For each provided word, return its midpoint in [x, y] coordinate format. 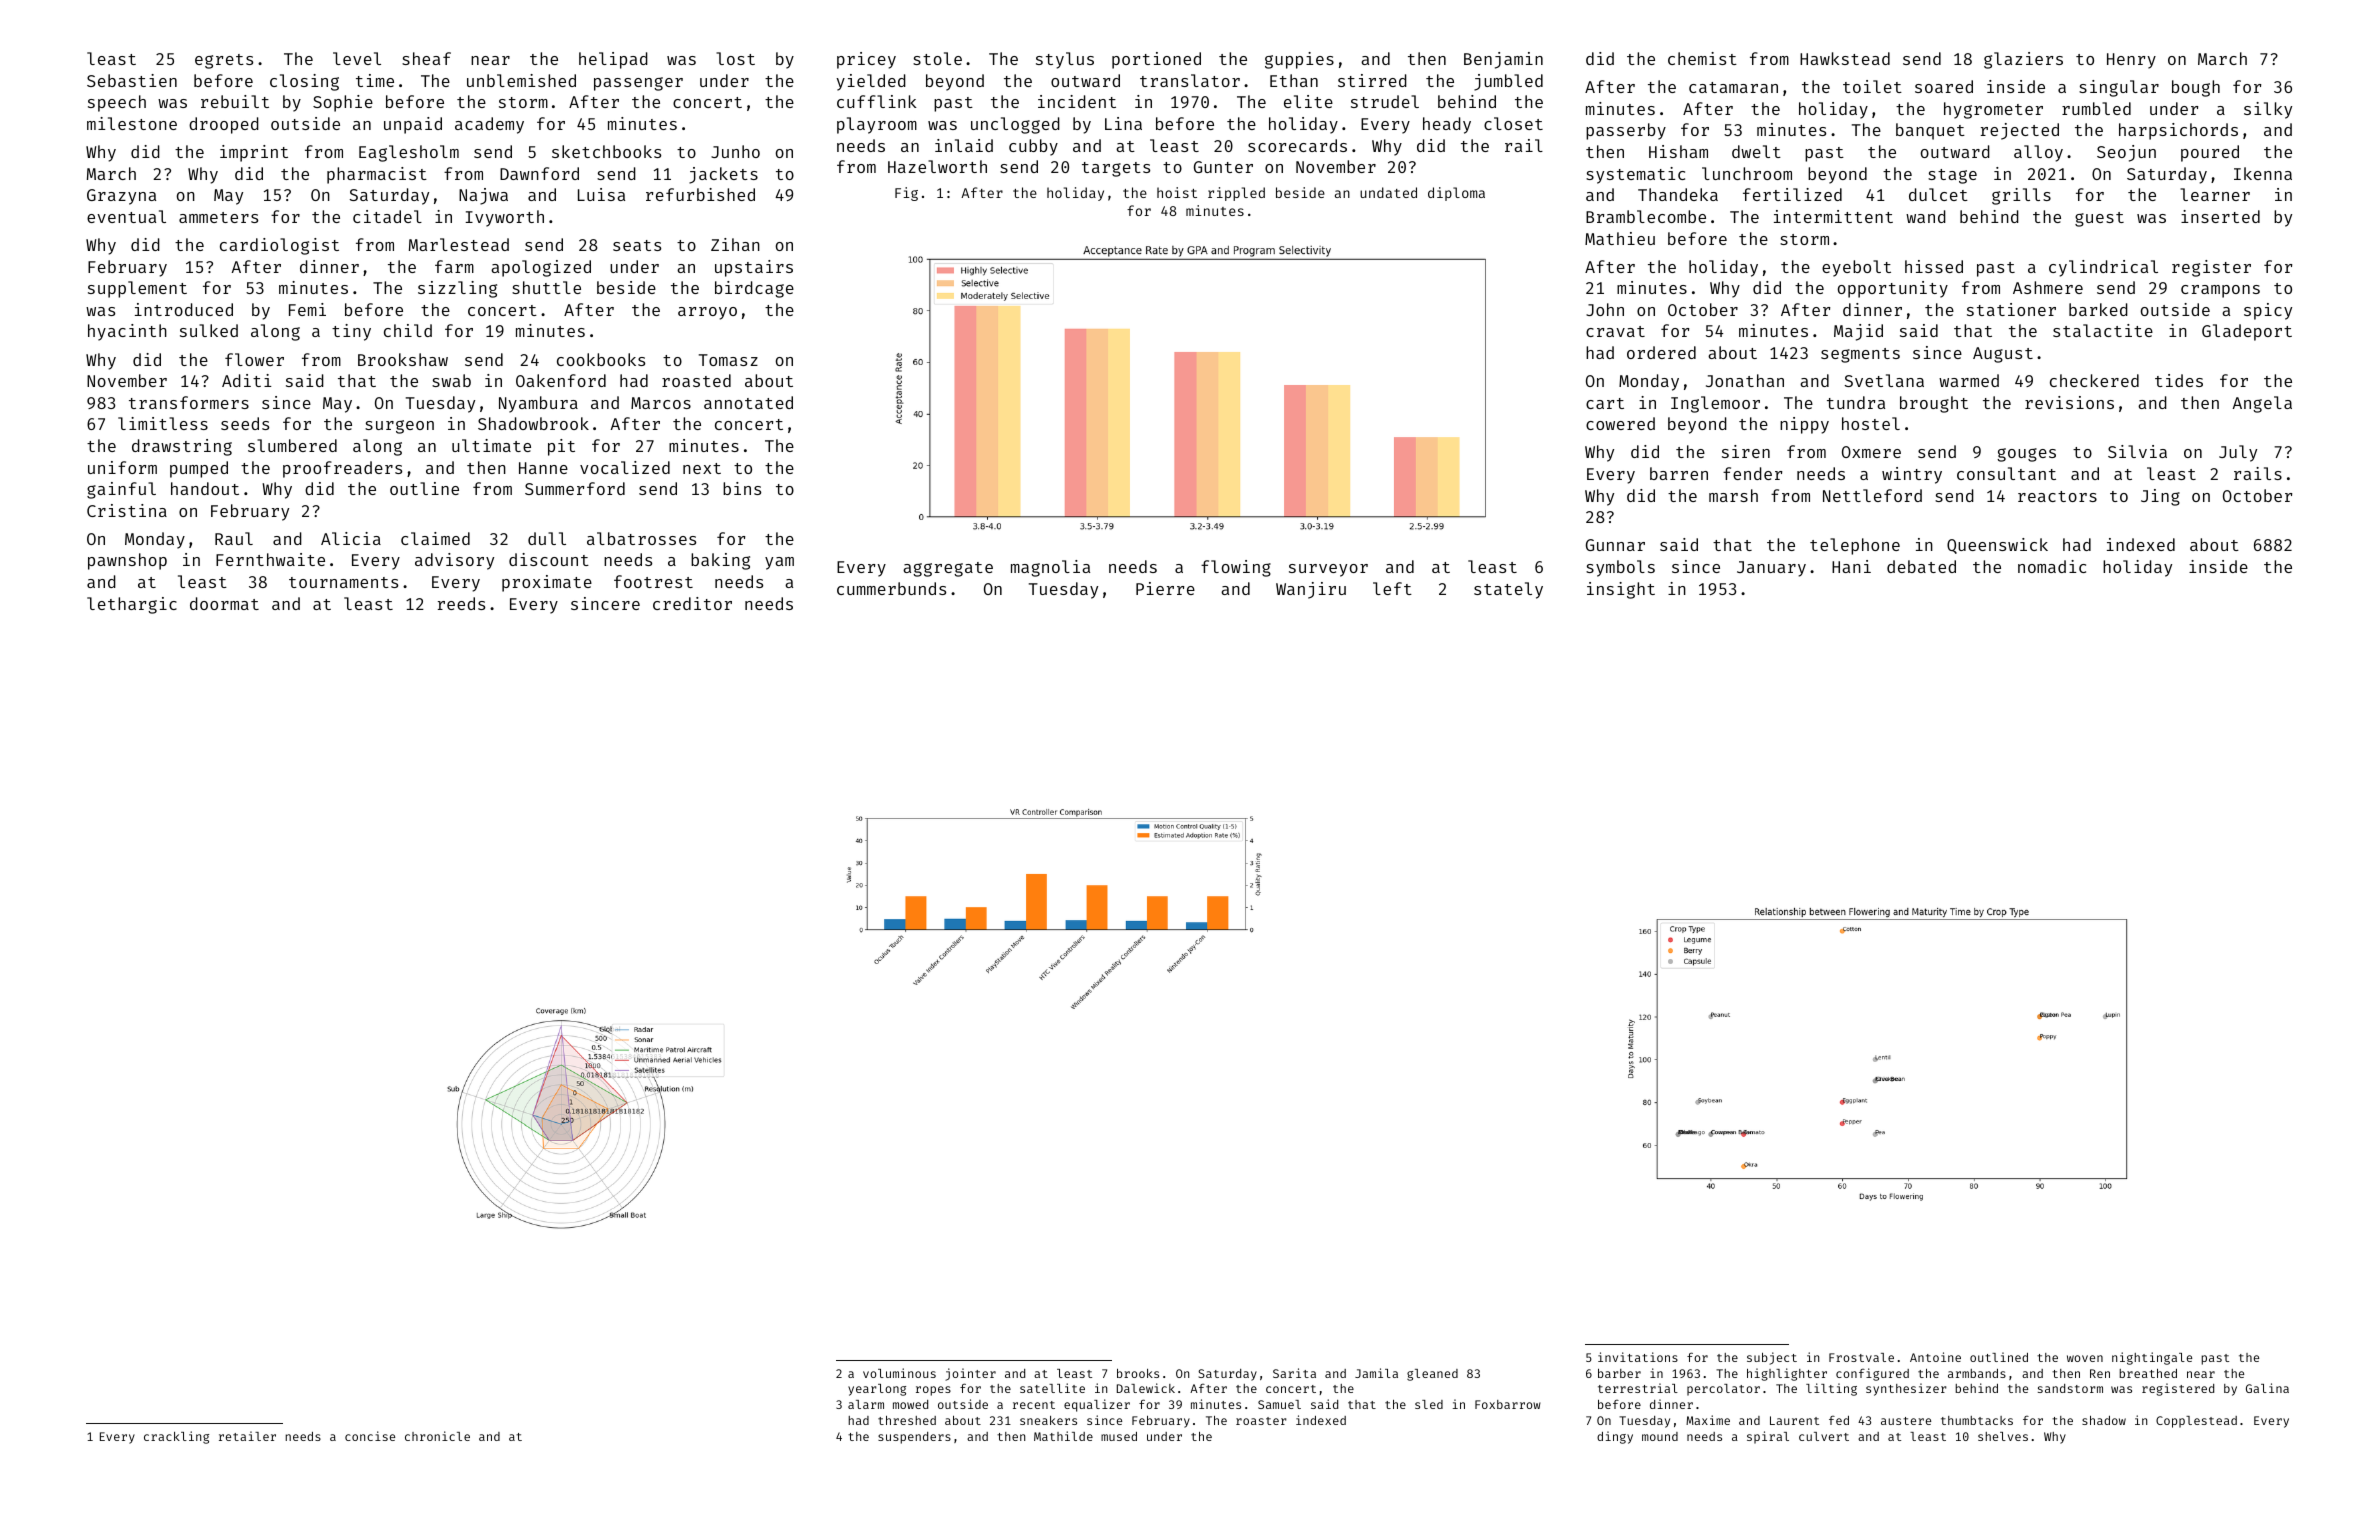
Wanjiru [1311, 590]
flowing [1236, 568]
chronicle [437, 1436]
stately [1508, 590]
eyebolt [1856, 268]
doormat [224, 603]
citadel [387, 216]
